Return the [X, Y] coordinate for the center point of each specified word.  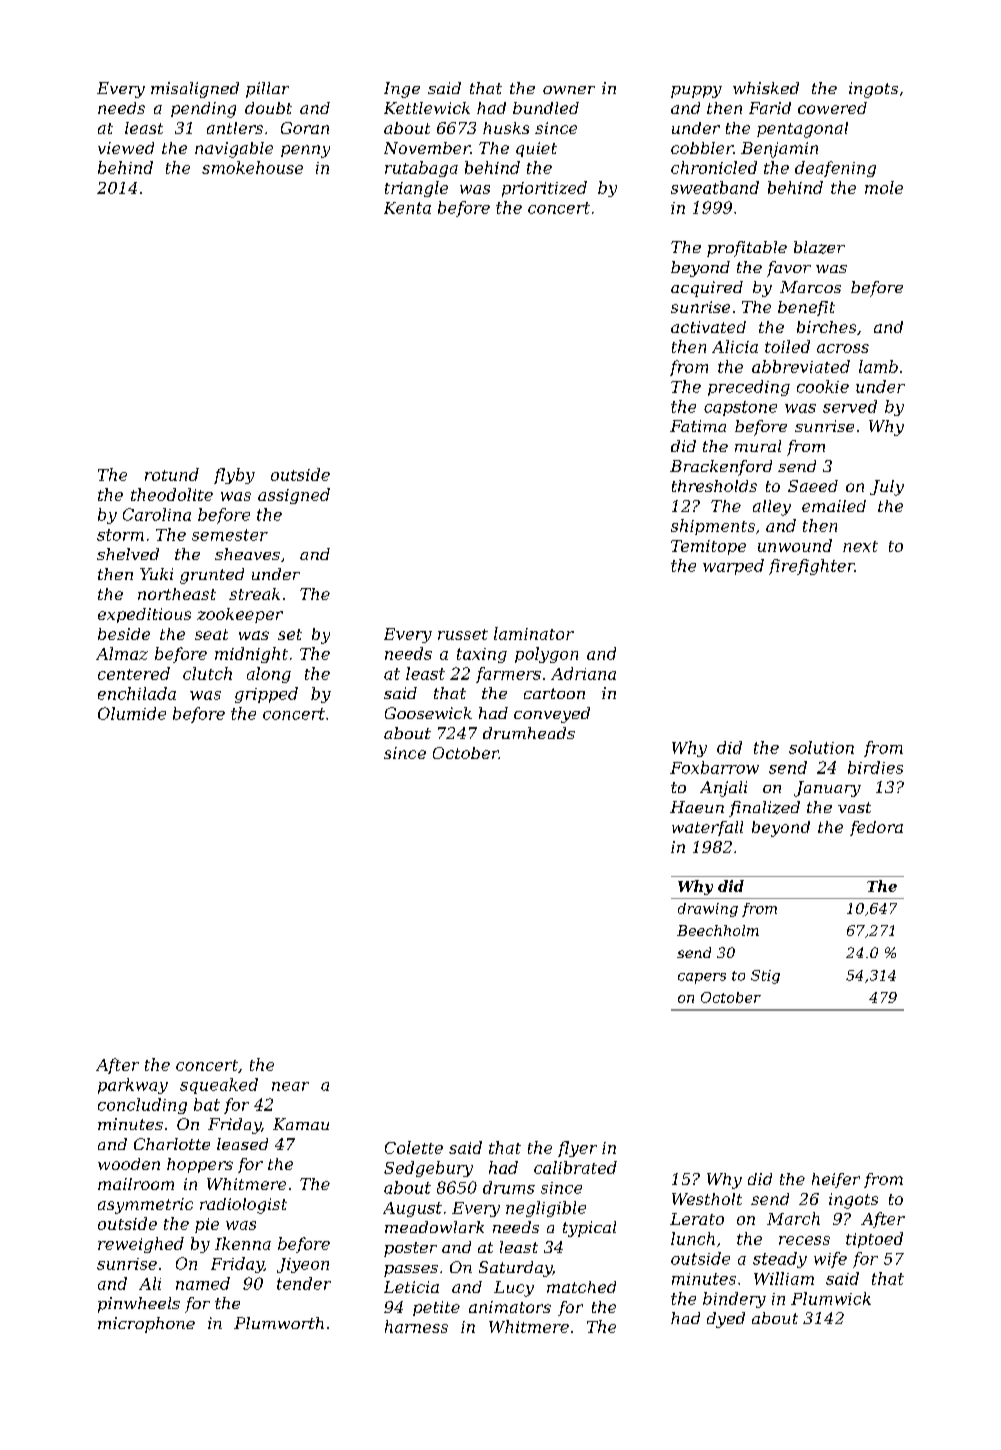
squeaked [219, 1086]
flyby [234, 476]
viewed [126, 148]
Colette [414, 1147]
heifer [836, 1180]
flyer [577, 1149]
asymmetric [145, 1206]
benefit [806, 308]
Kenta [407, 208]
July [887, 488]
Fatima [698, 426]
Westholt [707, 1199]
